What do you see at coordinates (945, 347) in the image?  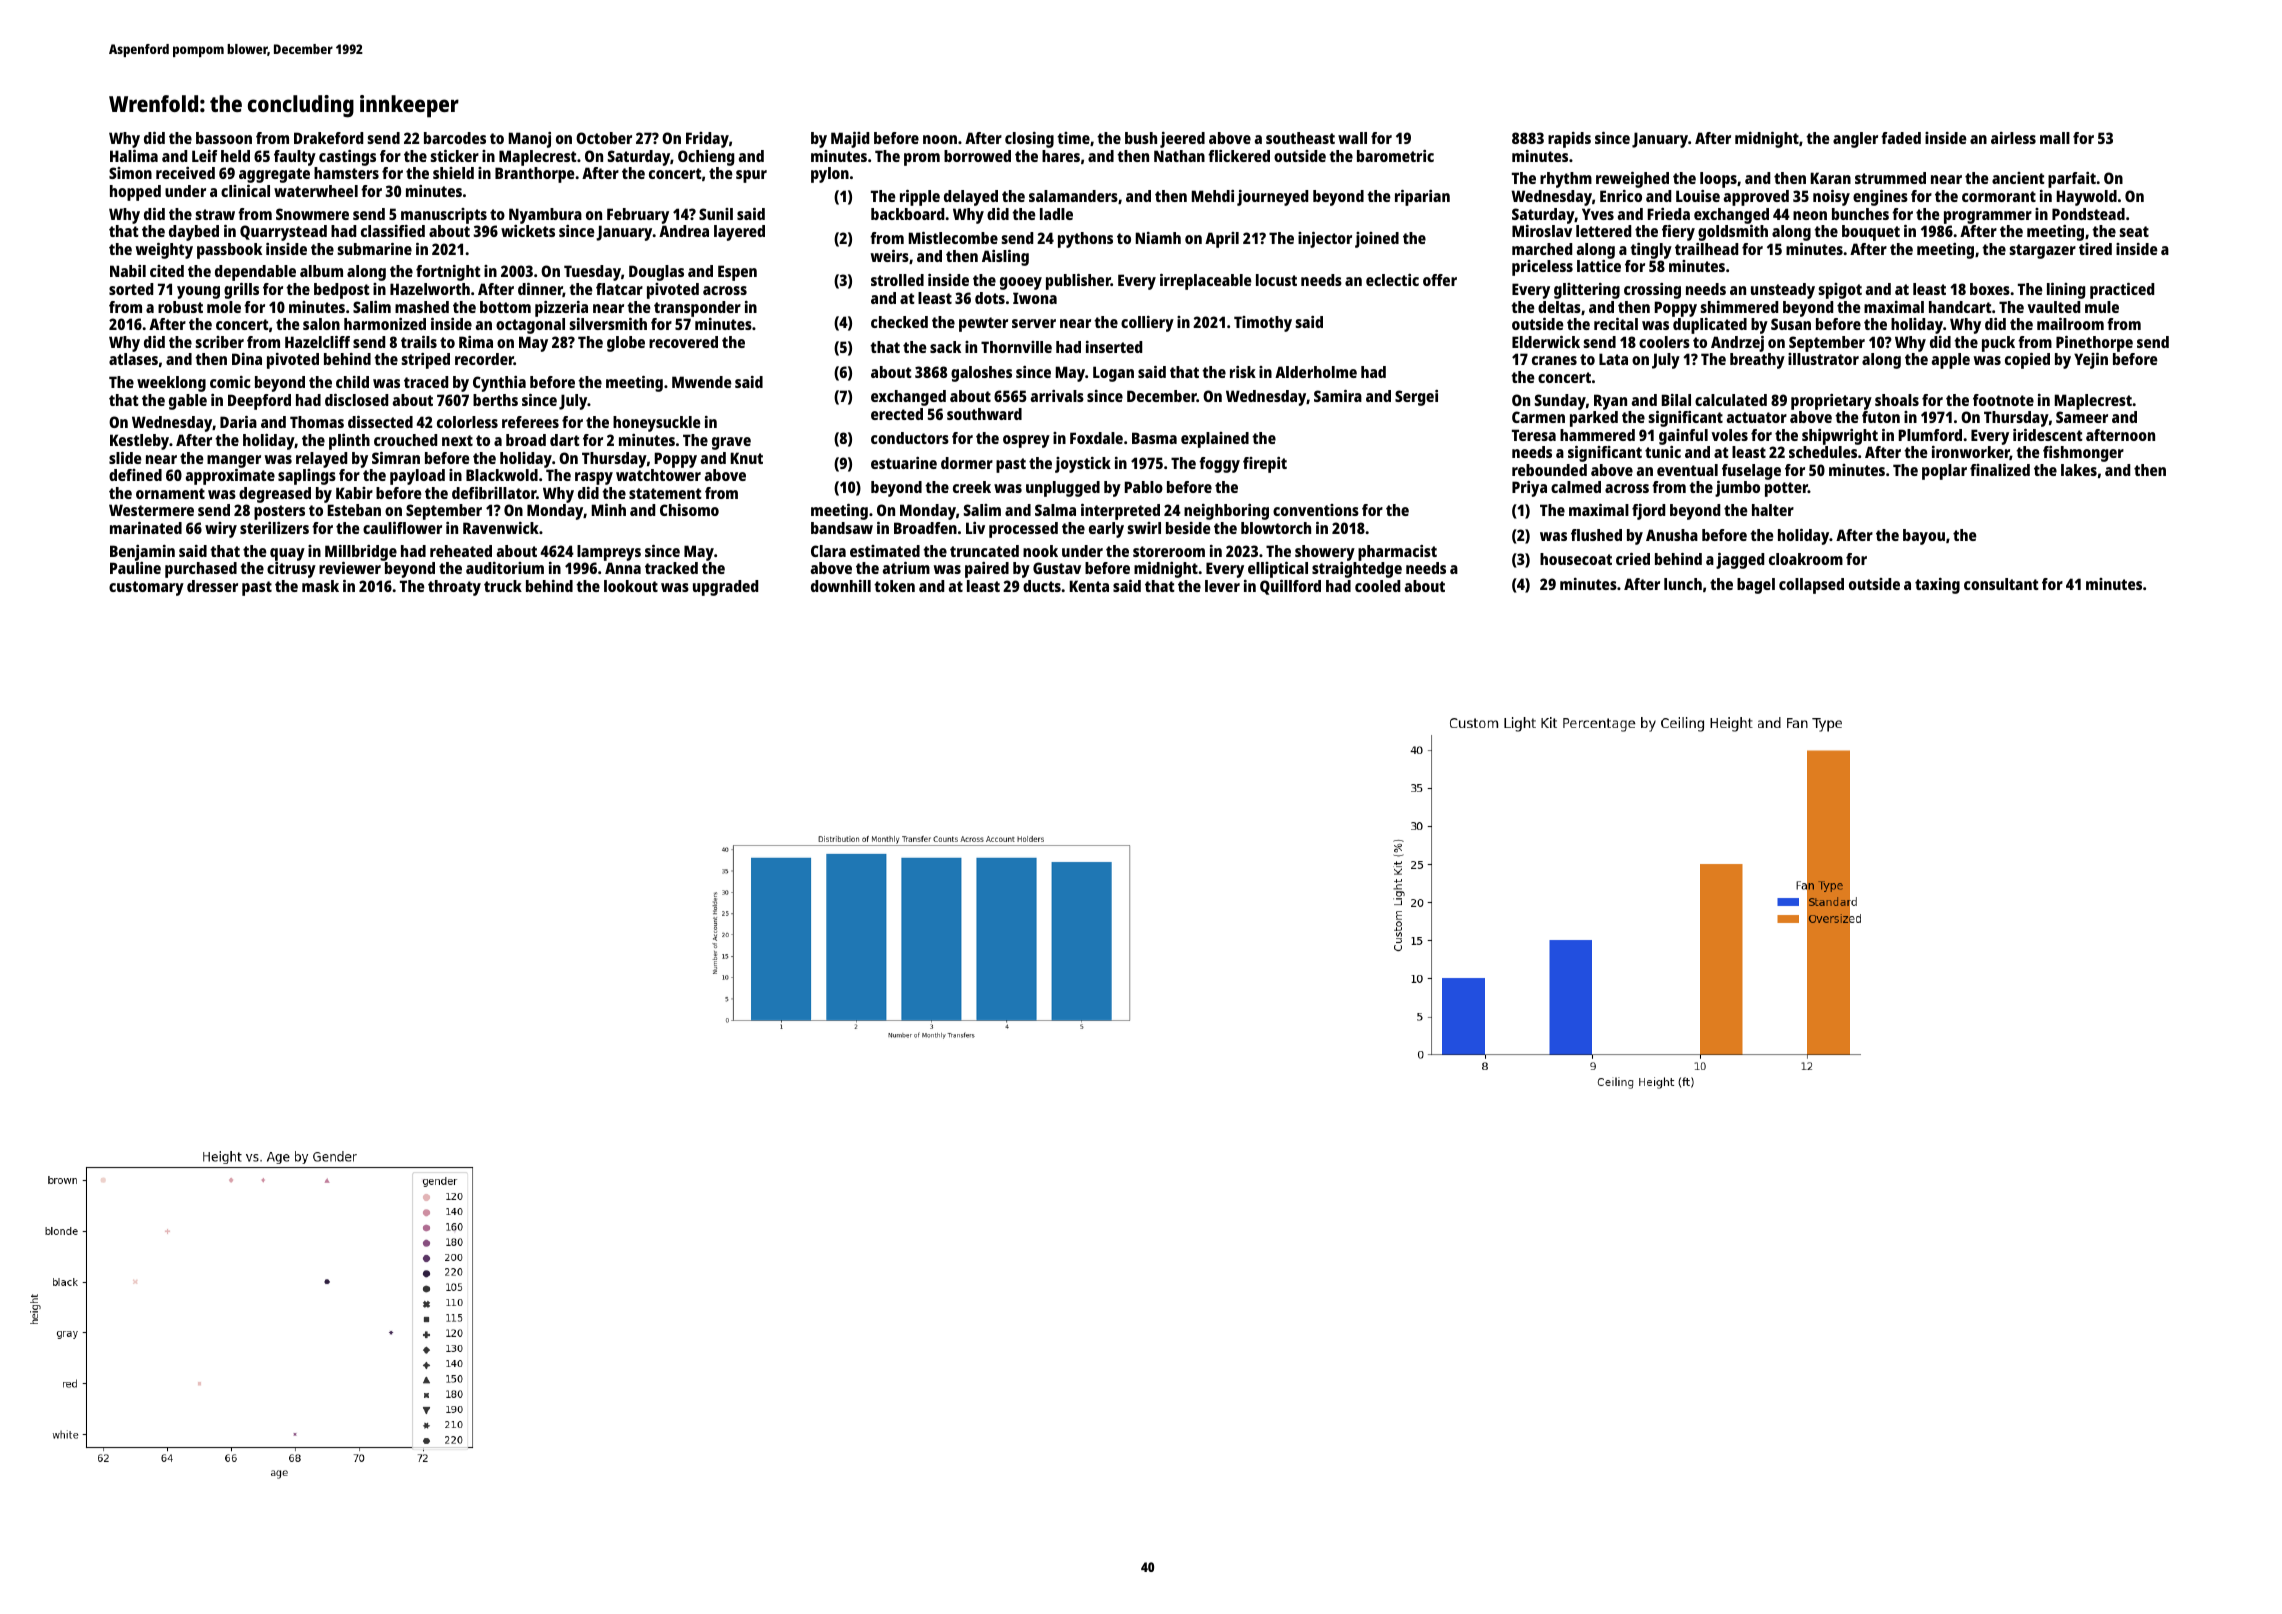 I see `sack` at bounding box center [945, 347].
